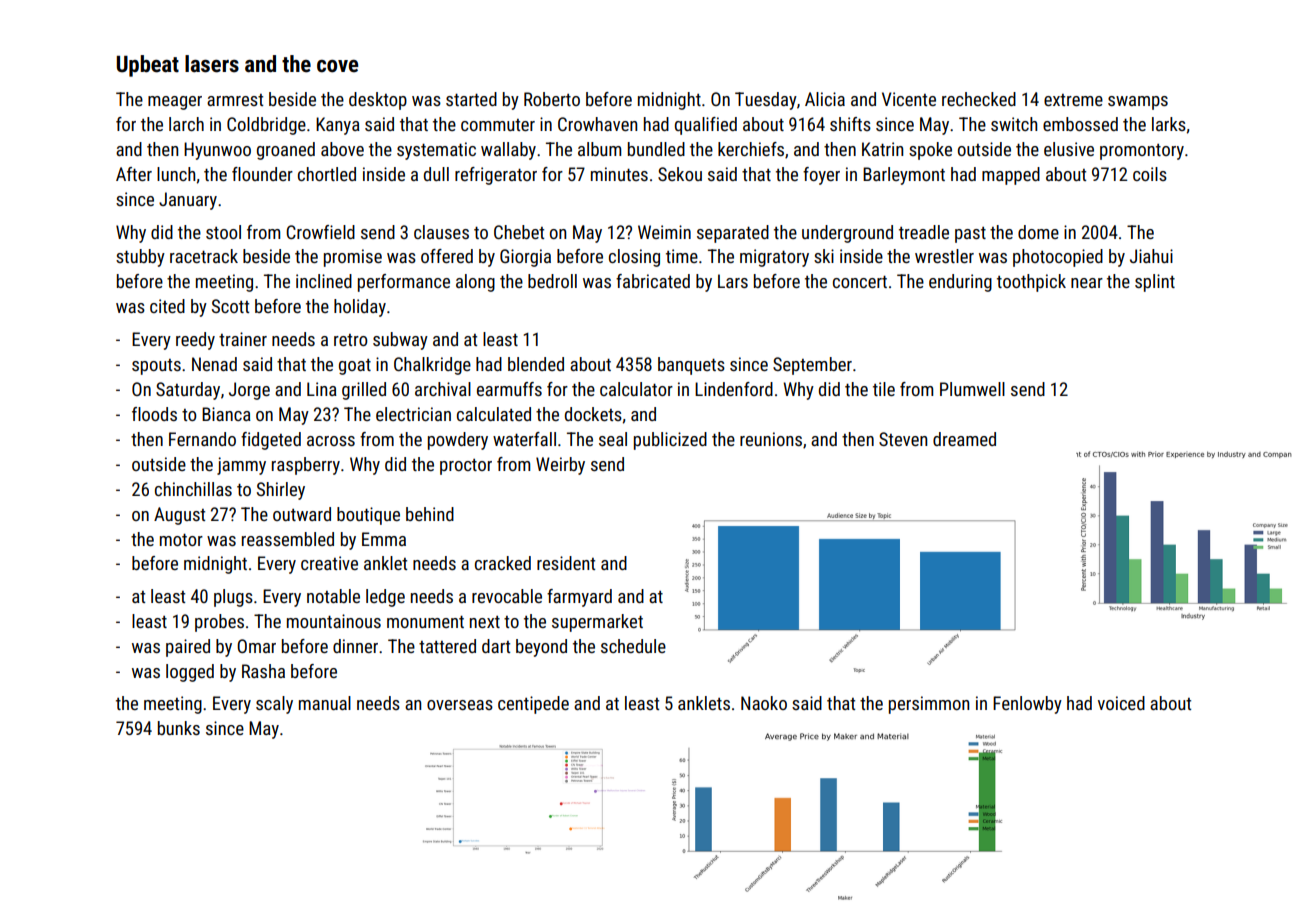 The height and width of the screenshot is (924, 1308). Describe the element at coordinates (656, 149) in the screenshot. I see `bundled` at that location.
